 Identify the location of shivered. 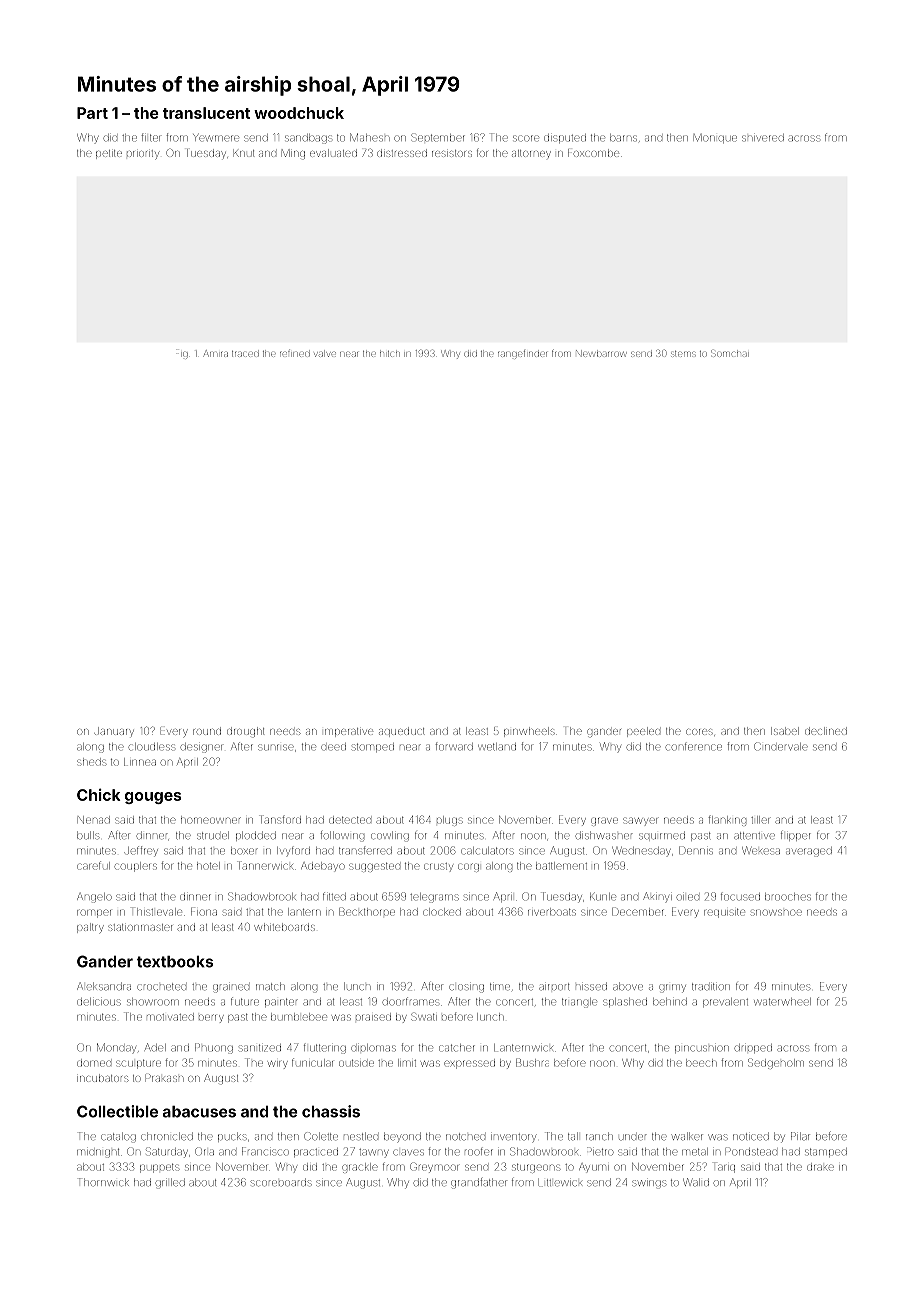
(763, 138).
